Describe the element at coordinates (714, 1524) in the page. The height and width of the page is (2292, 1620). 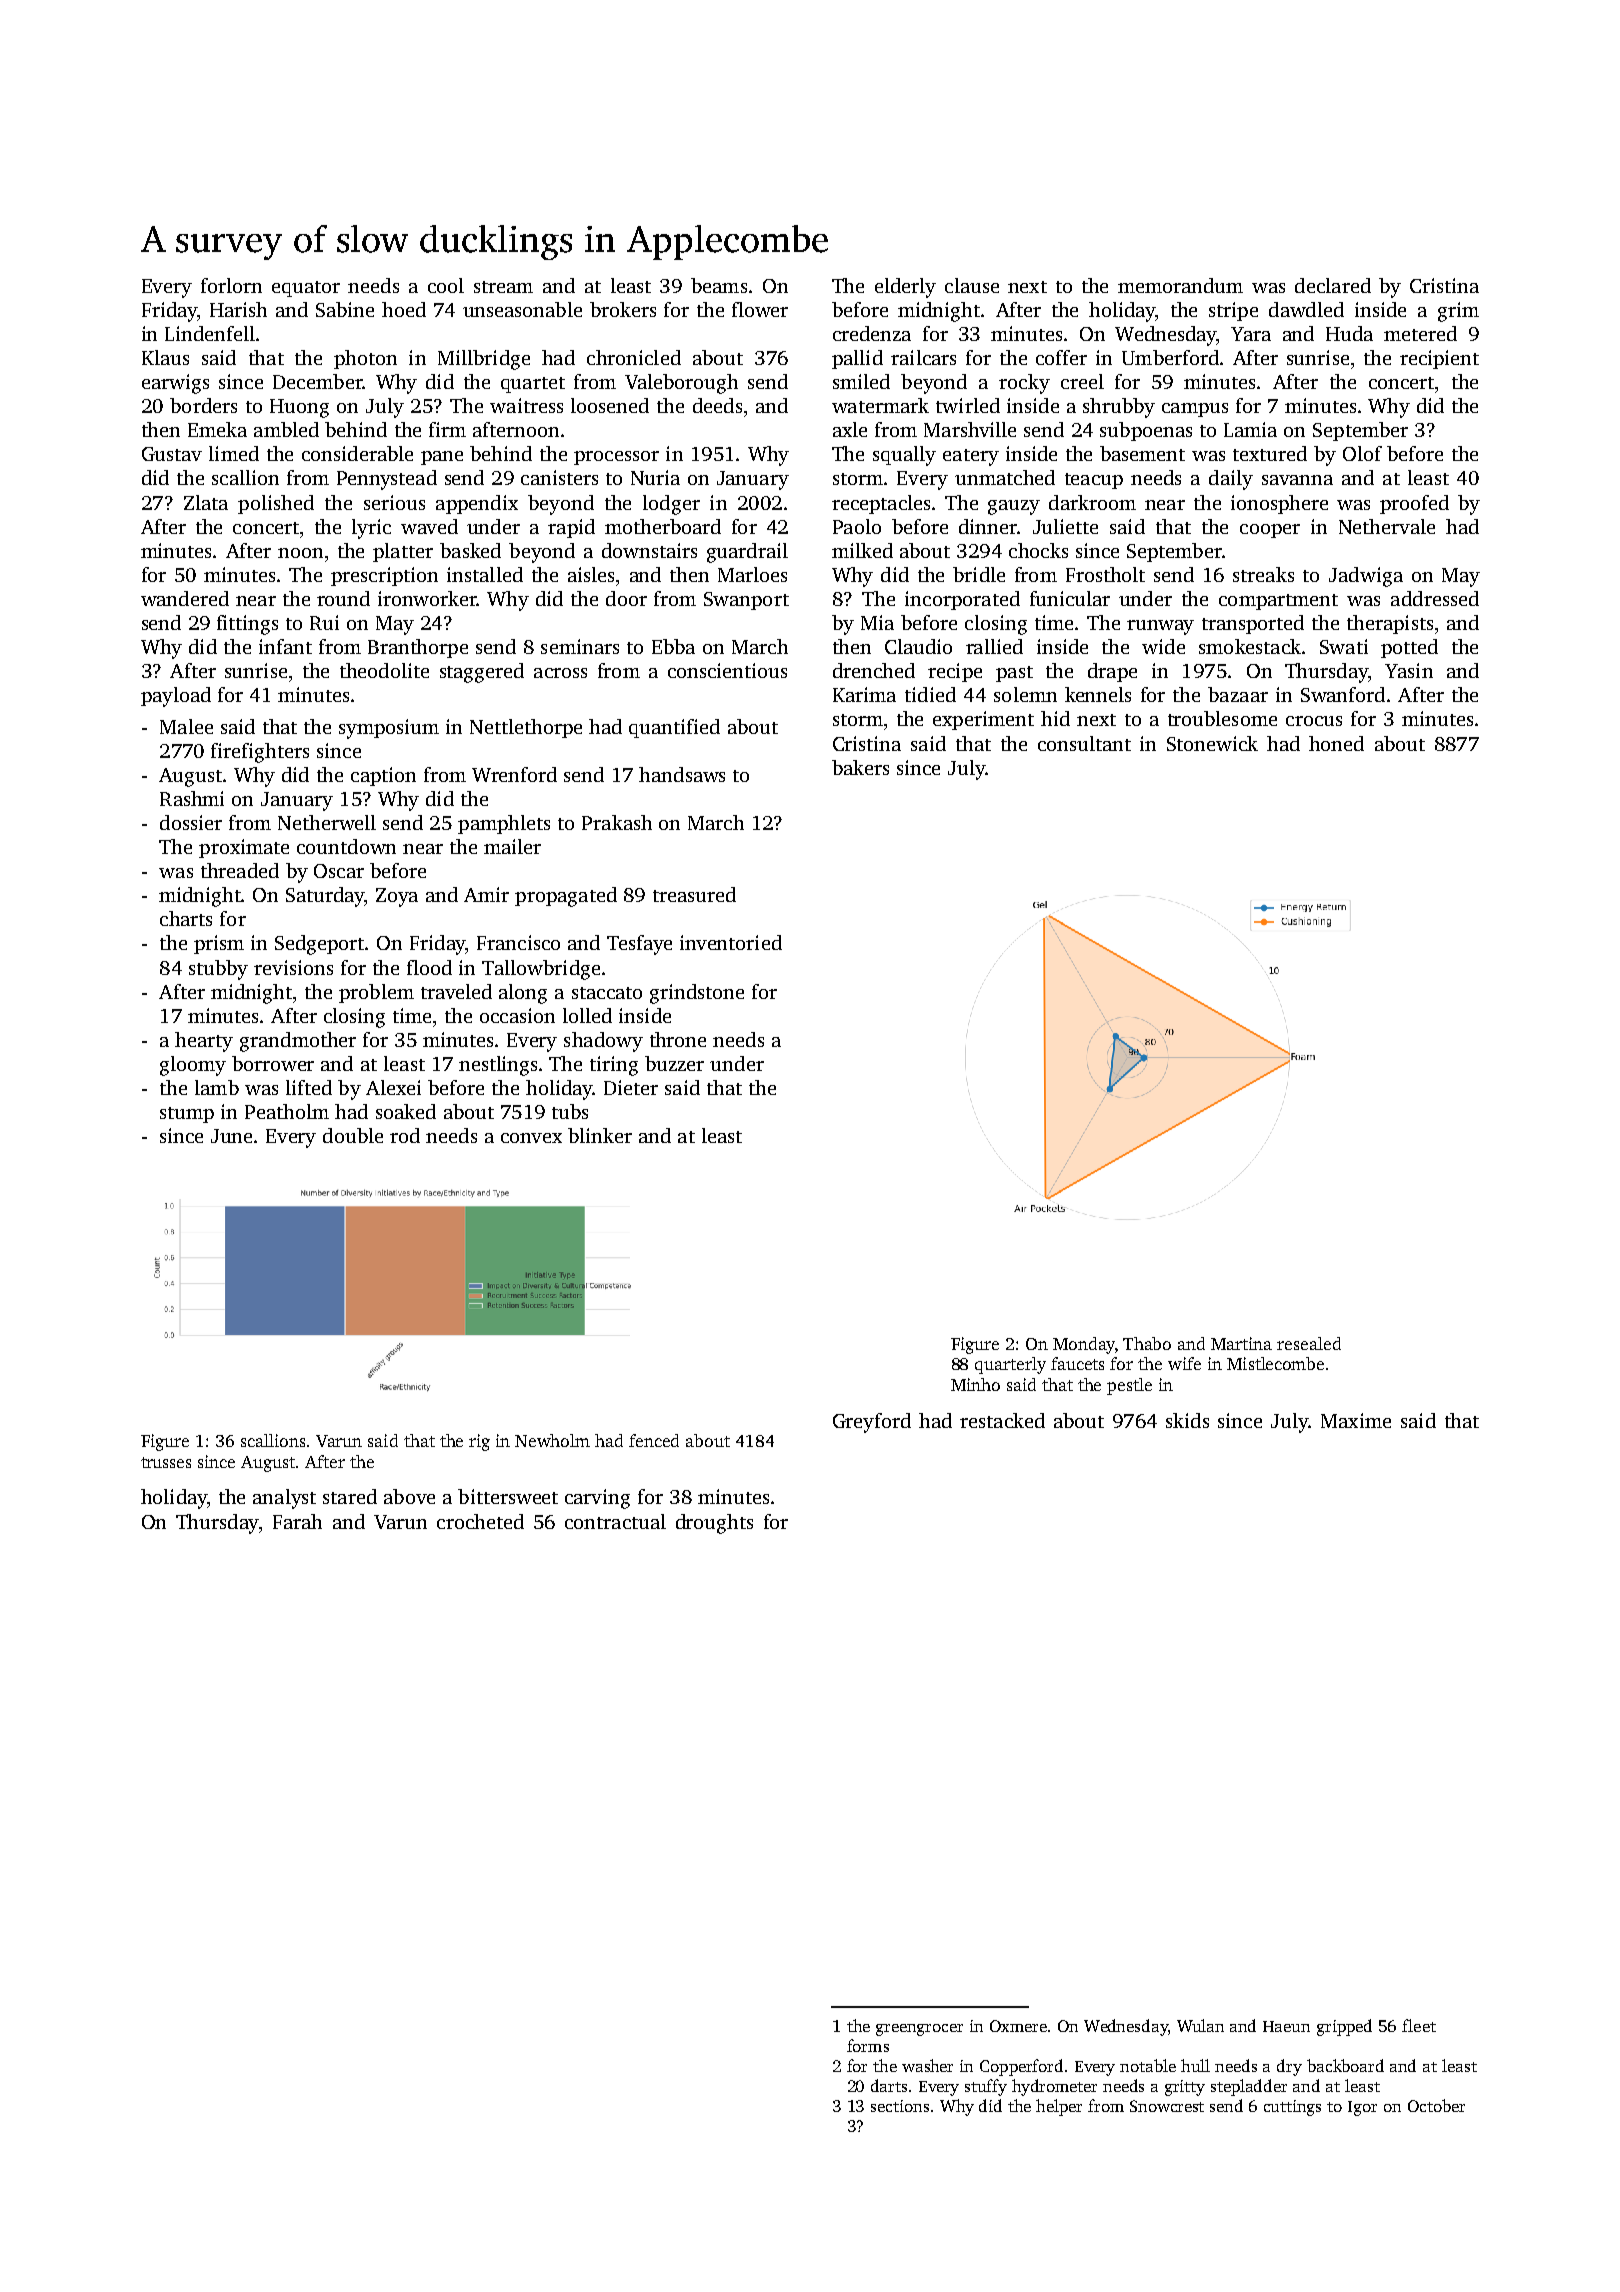
I see `droughts` at that location.
